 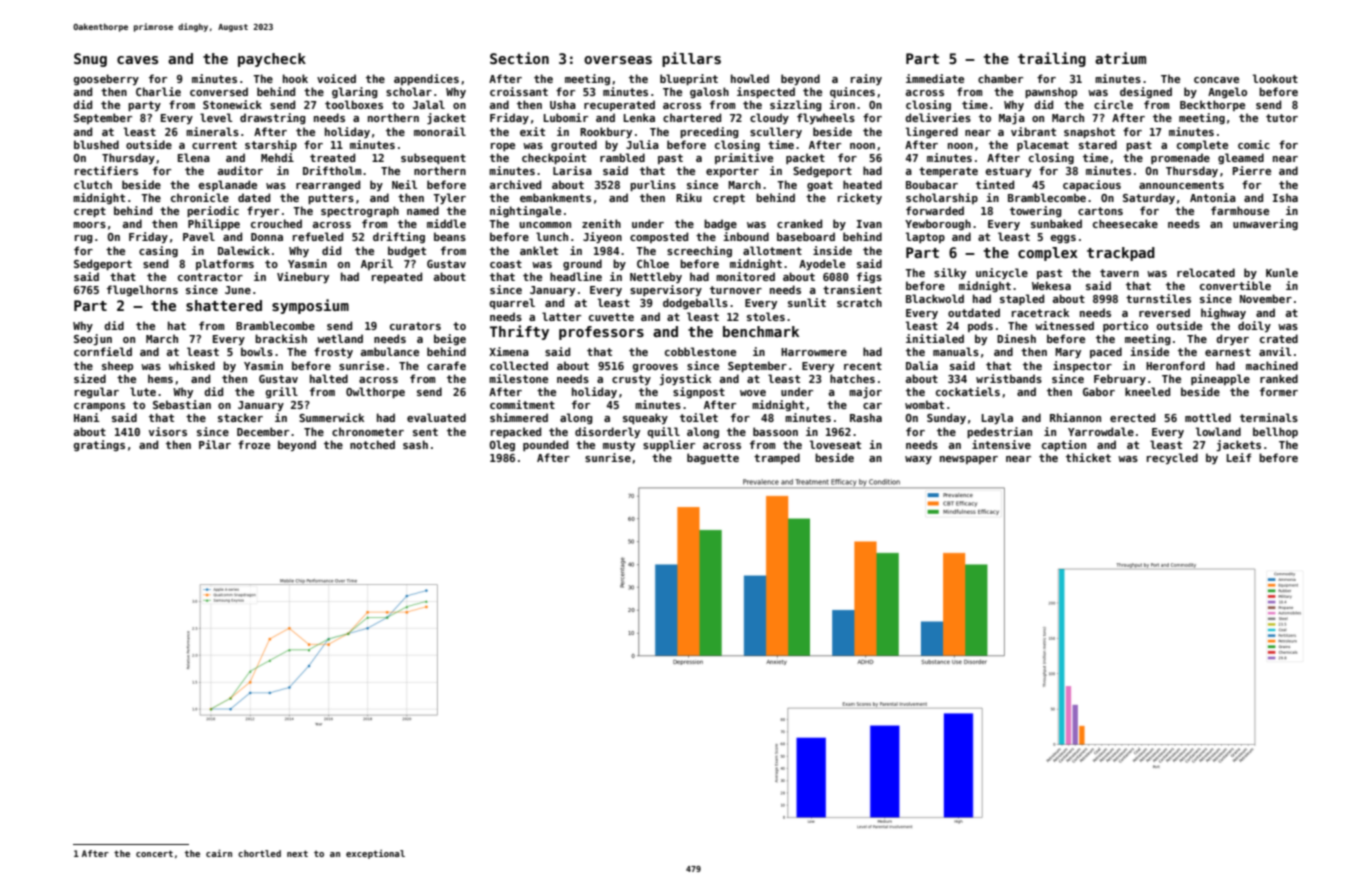 I want to click on grooves, so click(x=655, y=368).
